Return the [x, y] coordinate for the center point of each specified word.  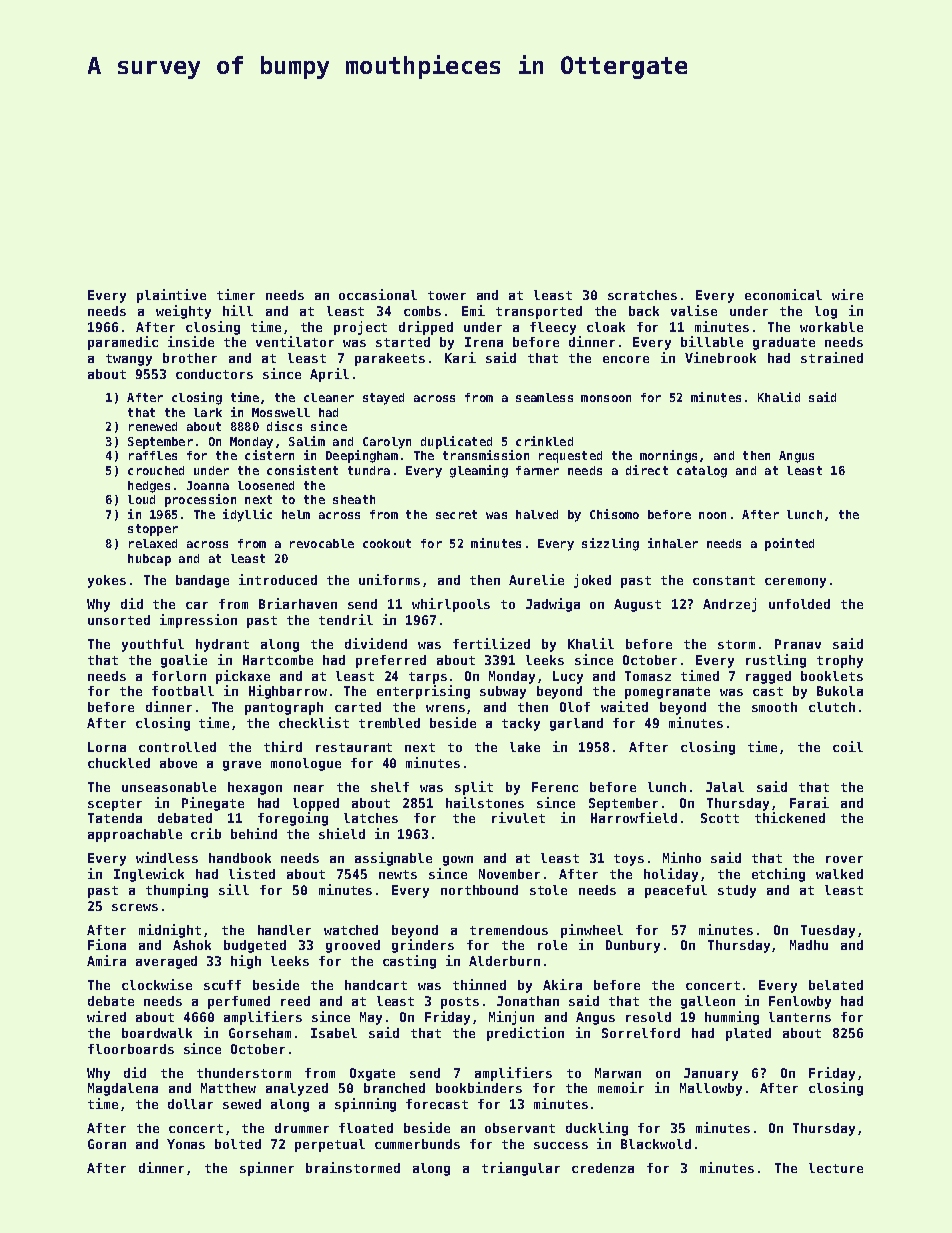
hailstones [485, 802]
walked [839, 874]
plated [748, 1034]
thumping [177, 891]
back [644, 311]
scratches [642, 295]
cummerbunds [417, 1144]
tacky [521, 724]
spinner [267, 1169]
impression [198, 621]
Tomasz [648, 676]
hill [238, 310]
